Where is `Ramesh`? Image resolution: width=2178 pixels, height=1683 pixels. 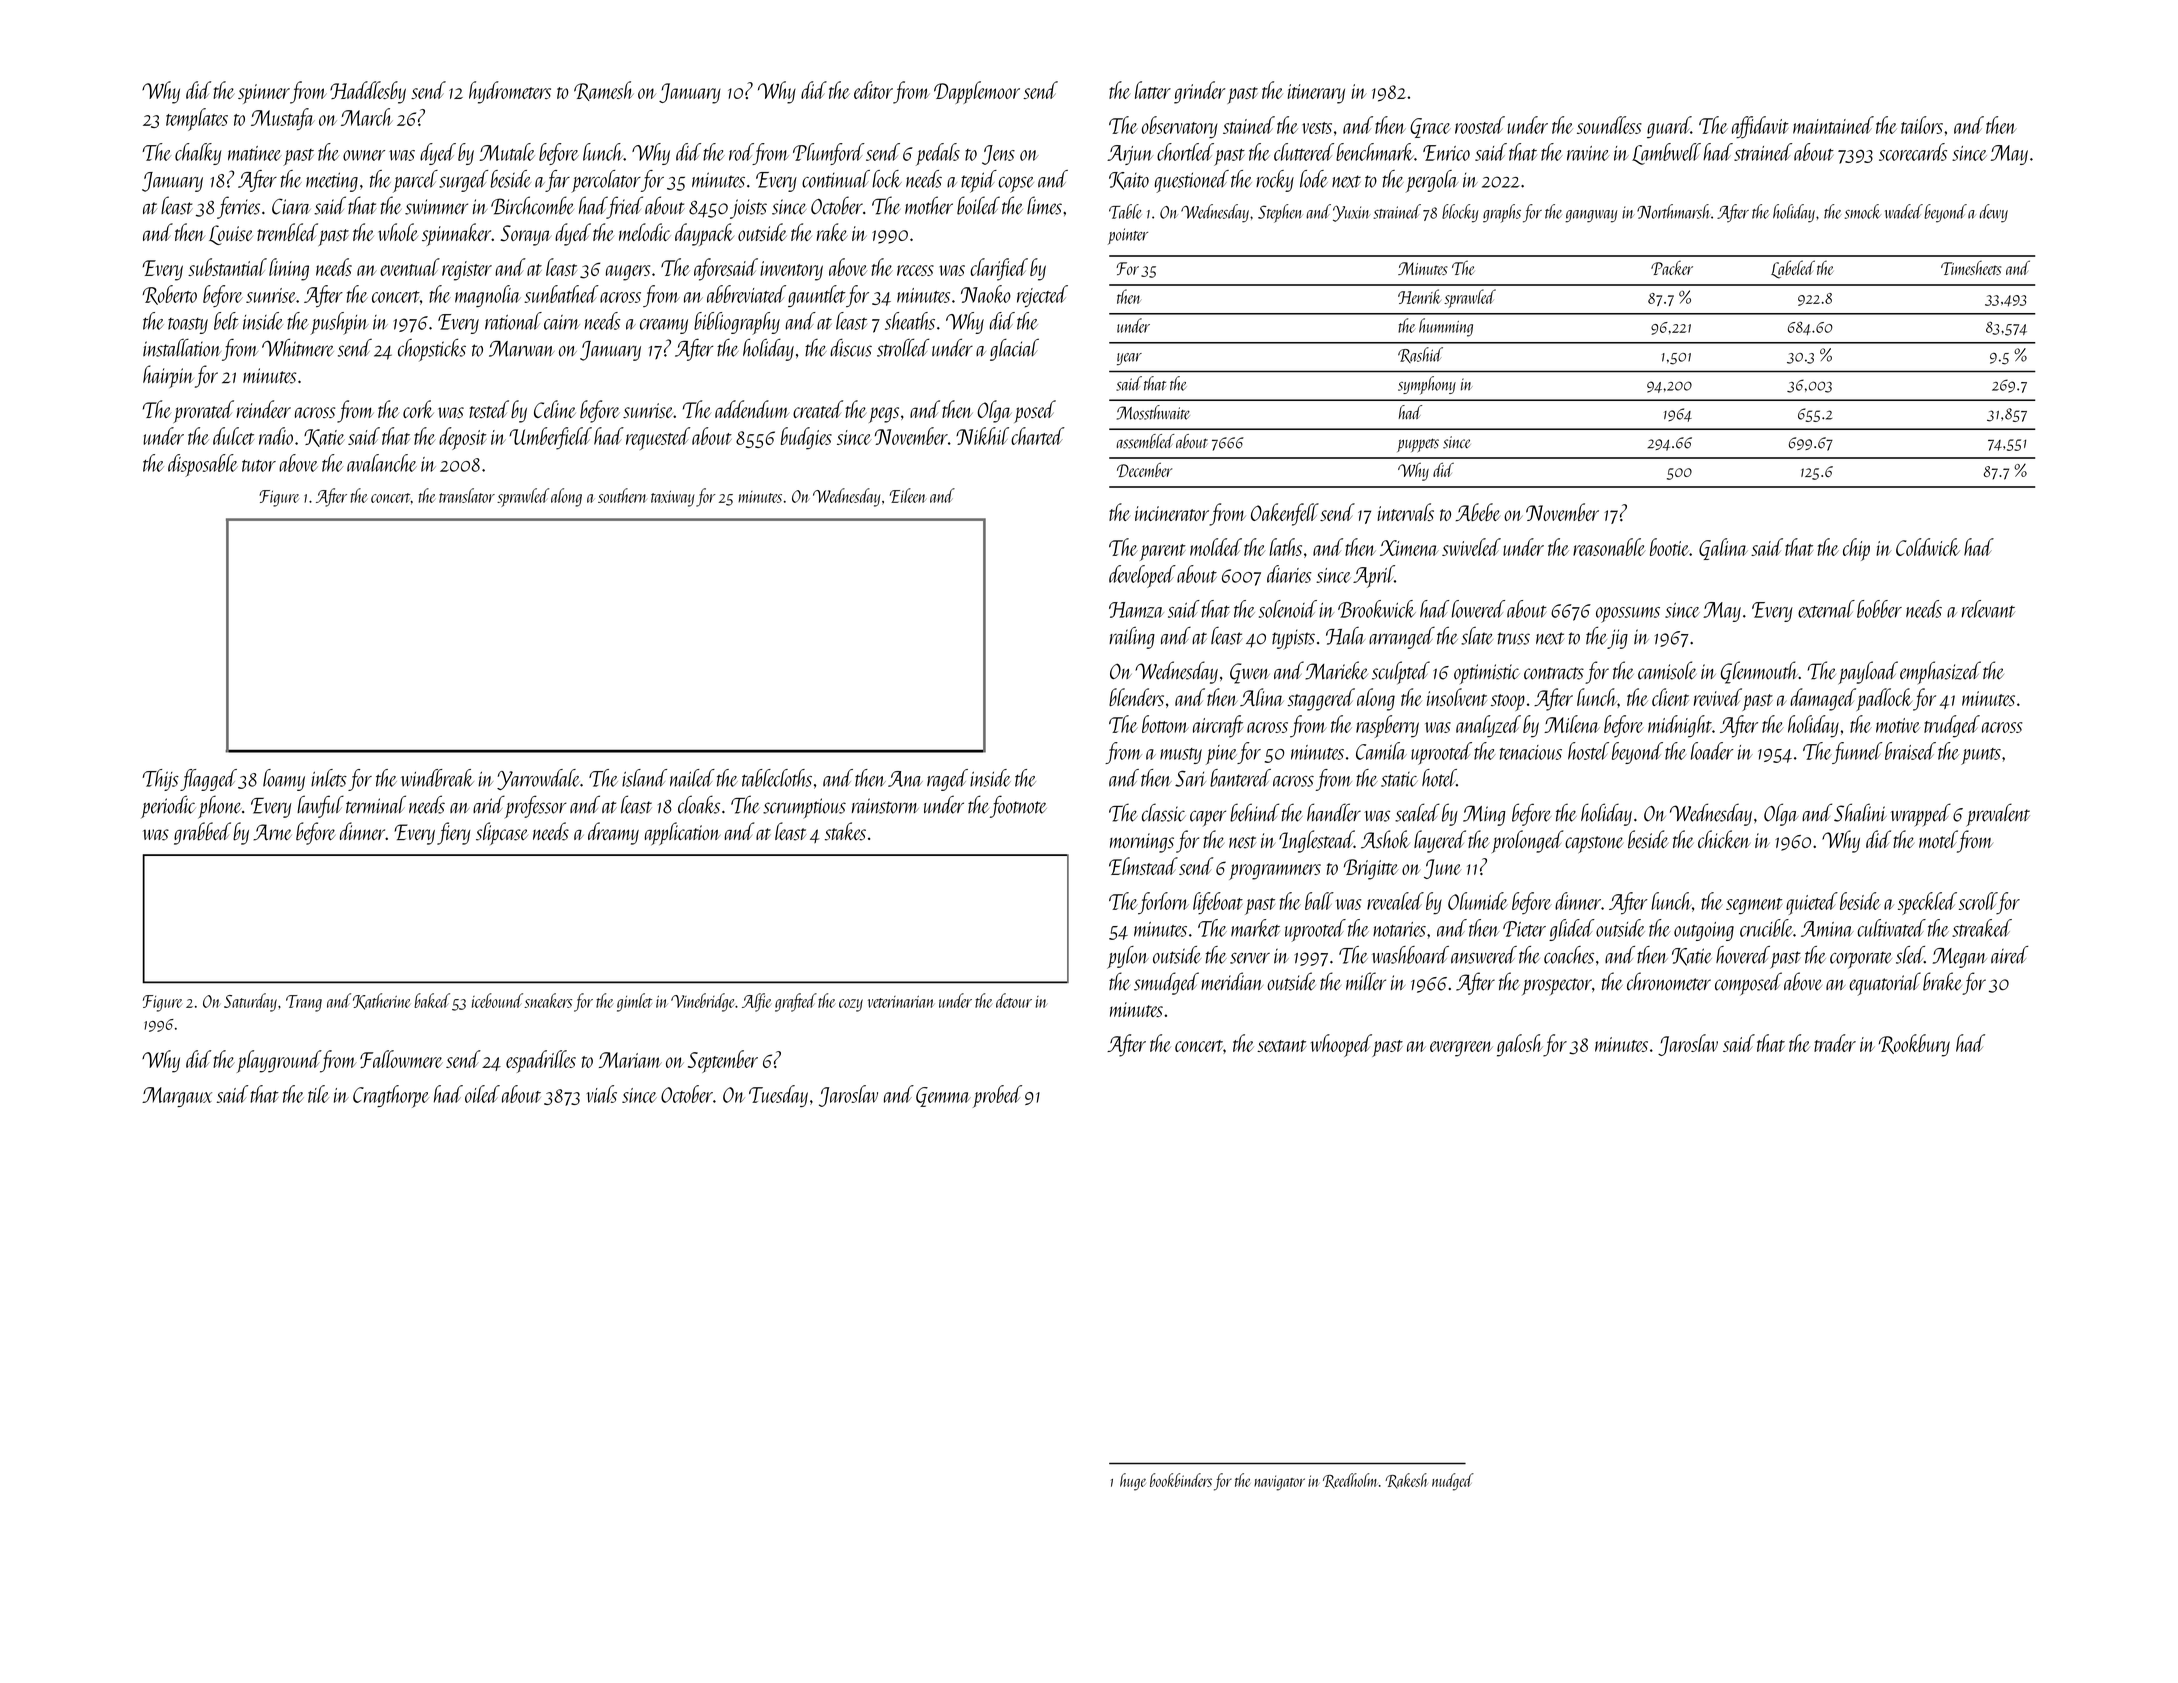 Ramesh is located at coordinates (604, 91).
